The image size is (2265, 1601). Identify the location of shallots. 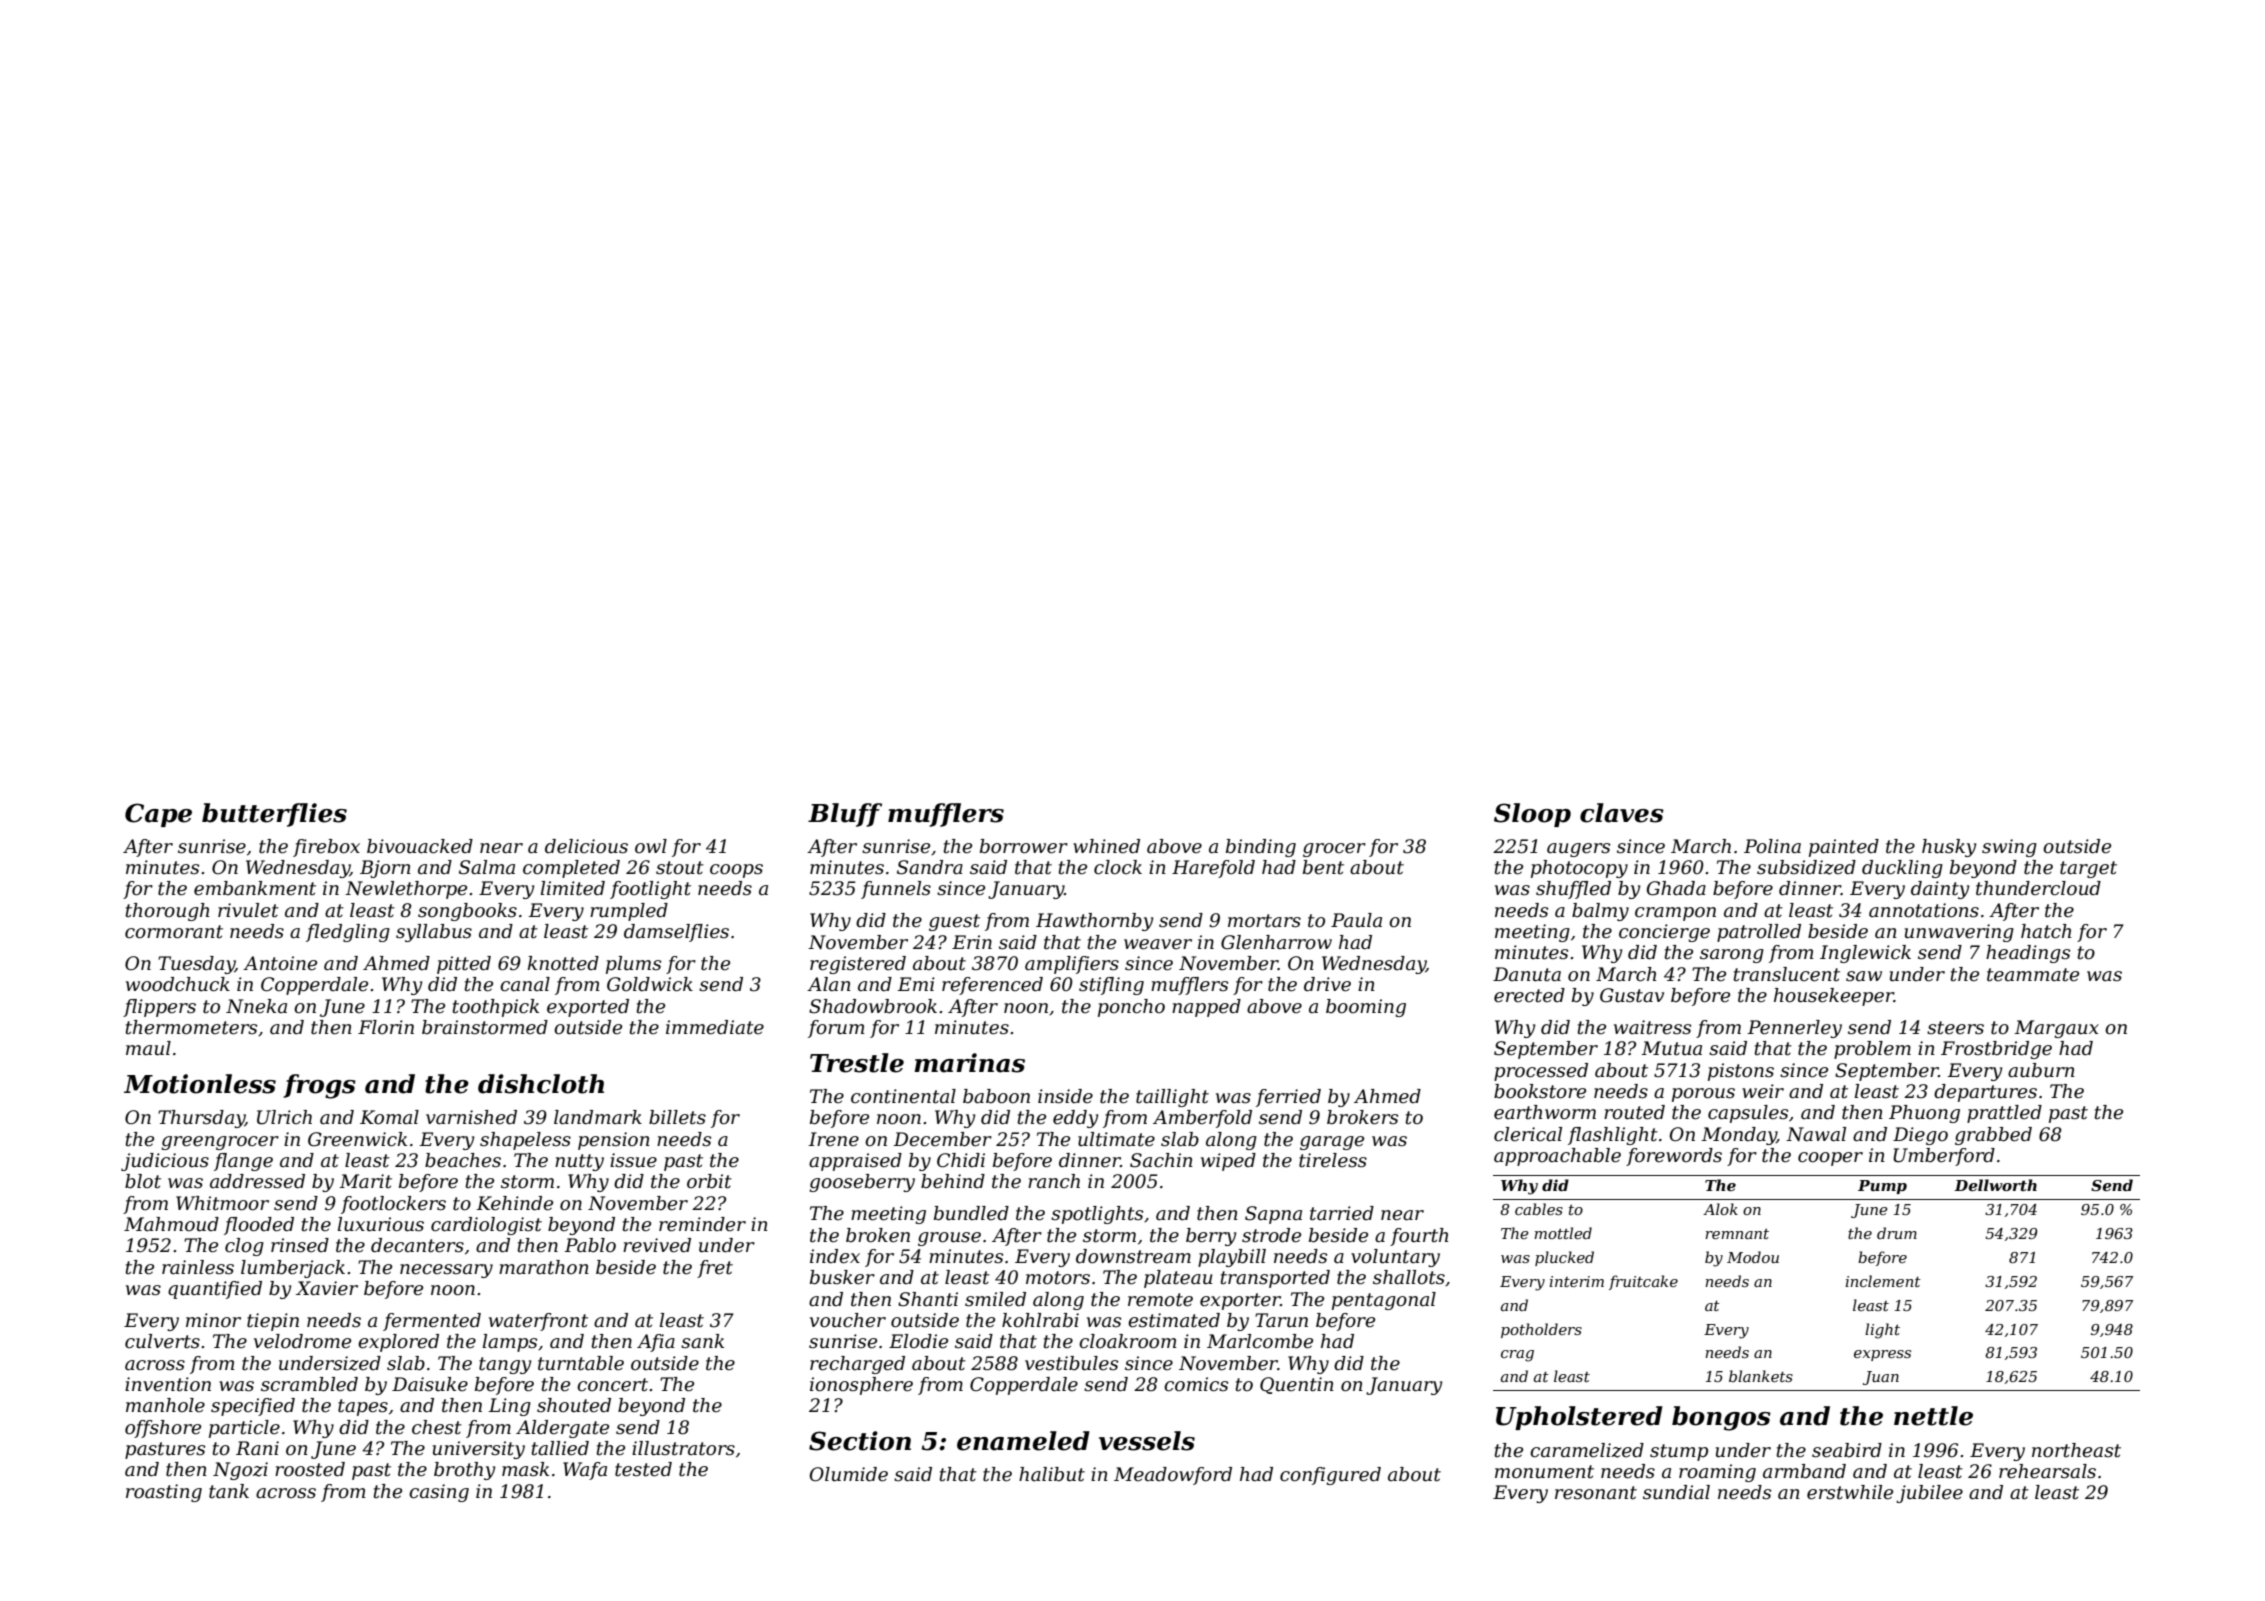
(1409, 1277).
